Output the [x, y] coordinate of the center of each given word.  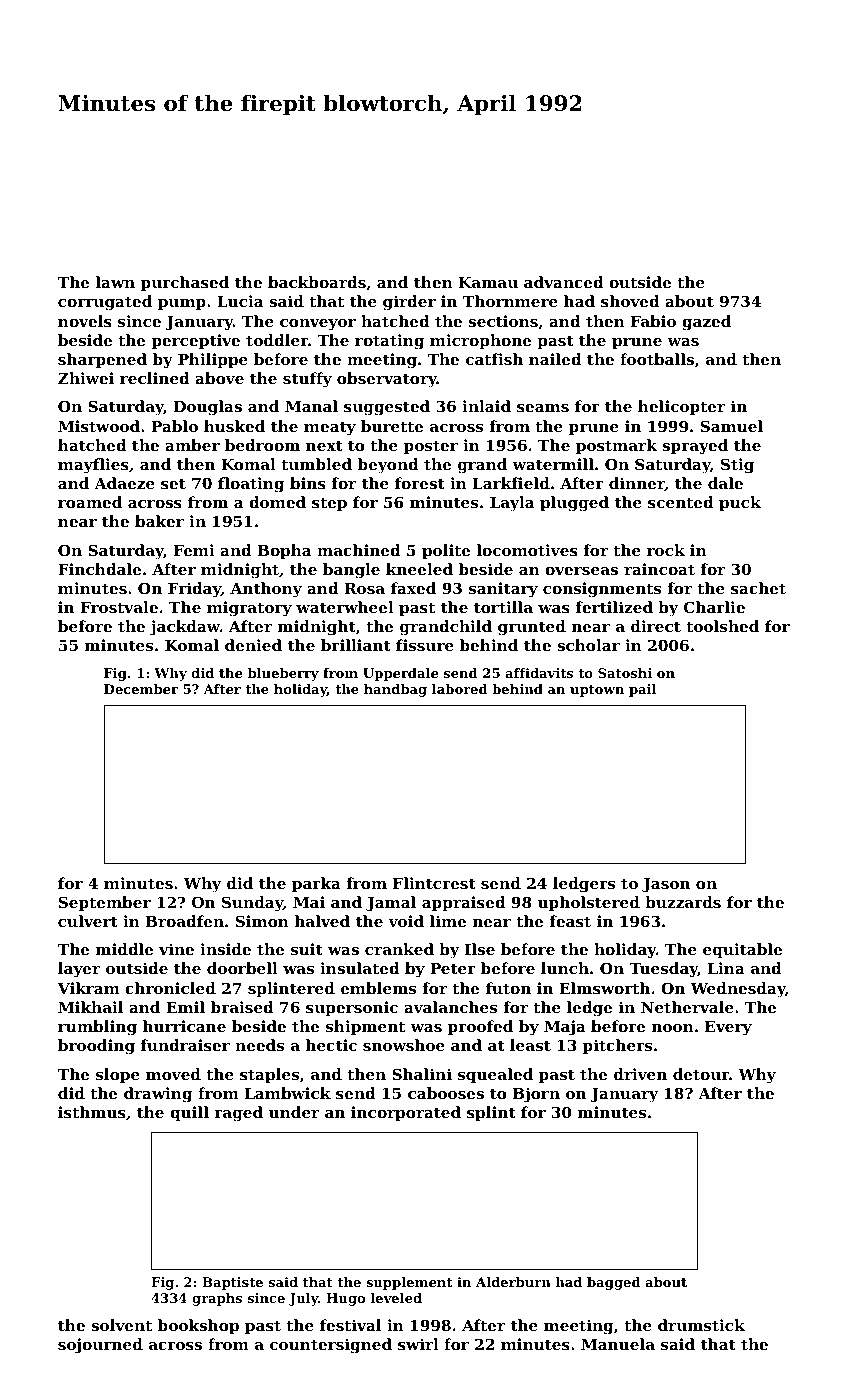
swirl [418, 1344]
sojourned [100, 1346]
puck [740, 503]
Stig [737, 466]
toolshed [722, 626]
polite [446, 551]
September [105, 903]
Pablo [174, 426]
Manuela [618, 1344]
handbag [395, 690]
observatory [387, 380]
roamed [90, 502]
